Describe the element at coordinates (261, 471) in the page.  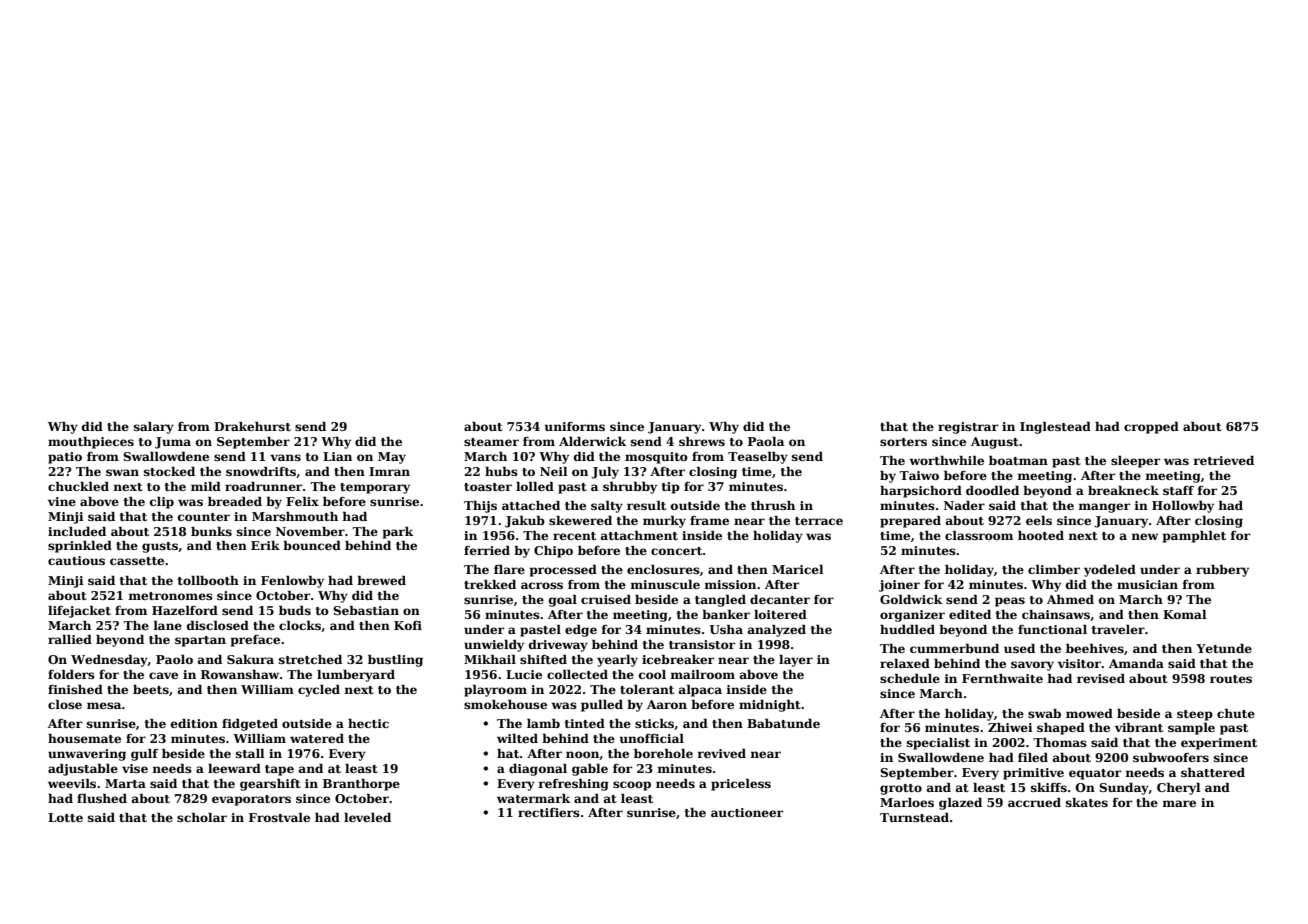
I see `snowdrifts` at that location.
